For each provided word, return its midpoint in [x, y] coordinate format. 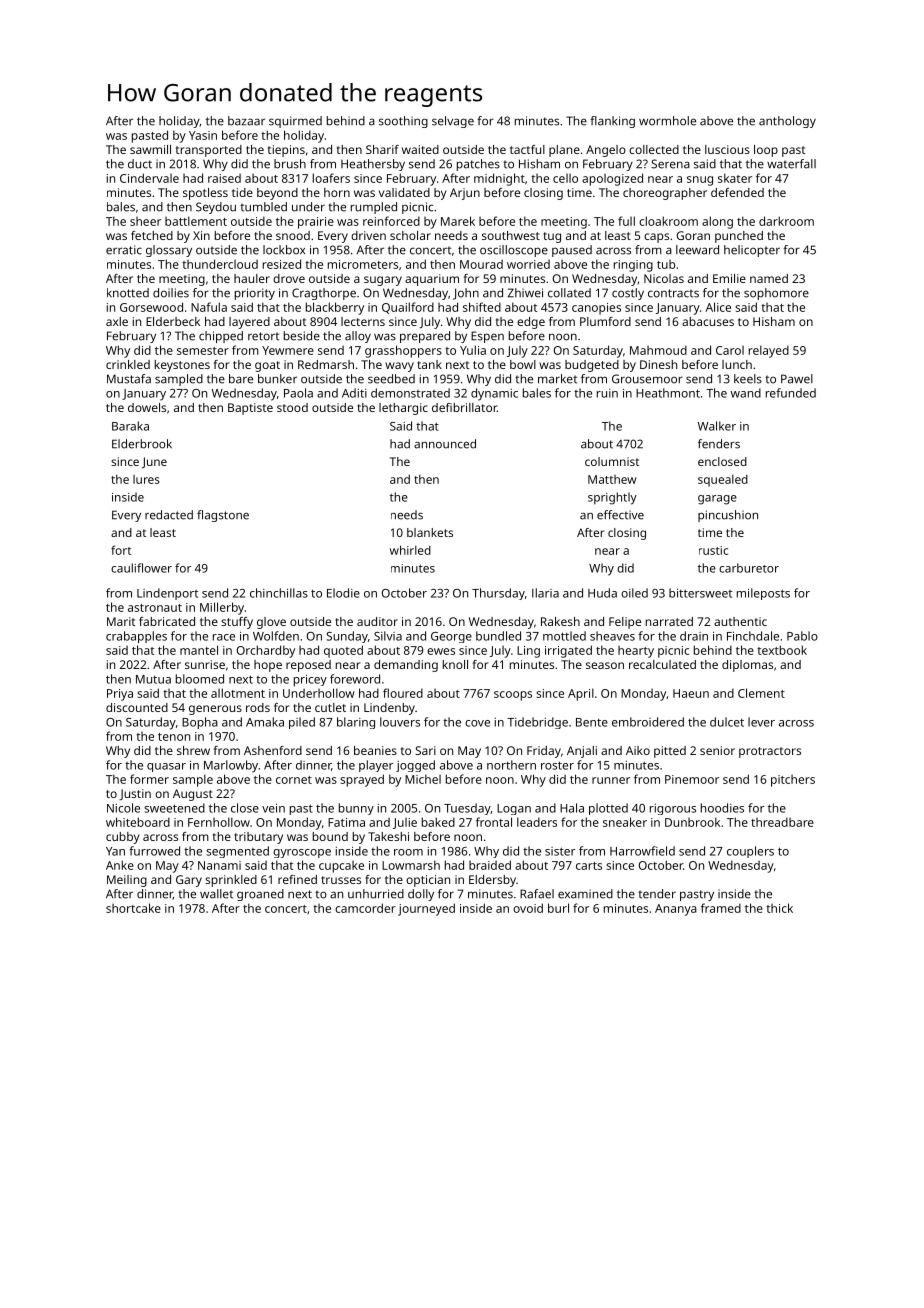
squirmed [295, 122]
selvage [453, 122]
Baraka [130, 426]
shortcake [133, 908]
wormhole [667, 121]
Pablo [802, 636]
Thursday [498, 594]
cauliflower [141, 568]
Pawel [797, 379]
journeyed [426, 909]
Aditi [354, 393]
